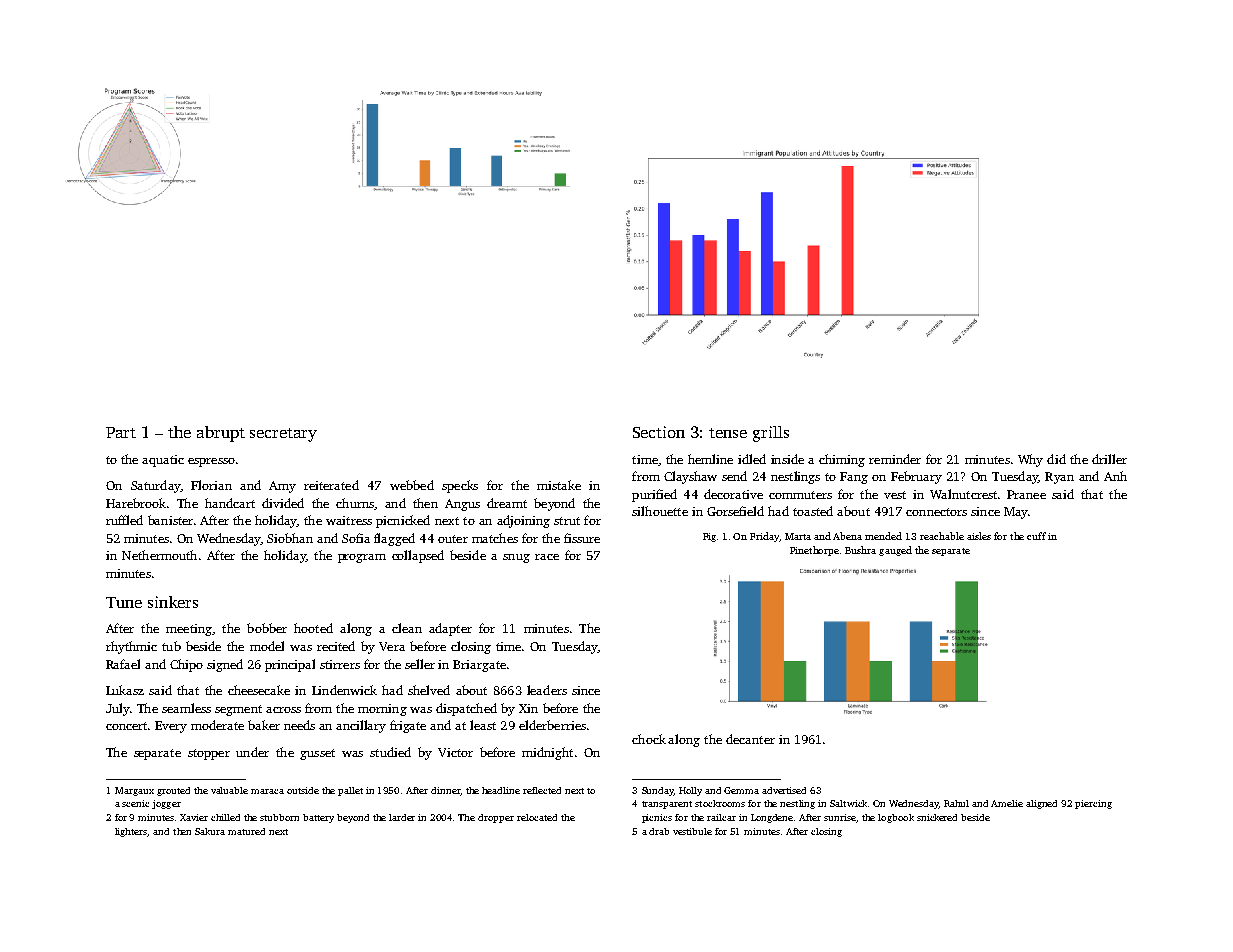  Describe the element at coordinates (382, 710) in the document. I see `morning` at that location.
